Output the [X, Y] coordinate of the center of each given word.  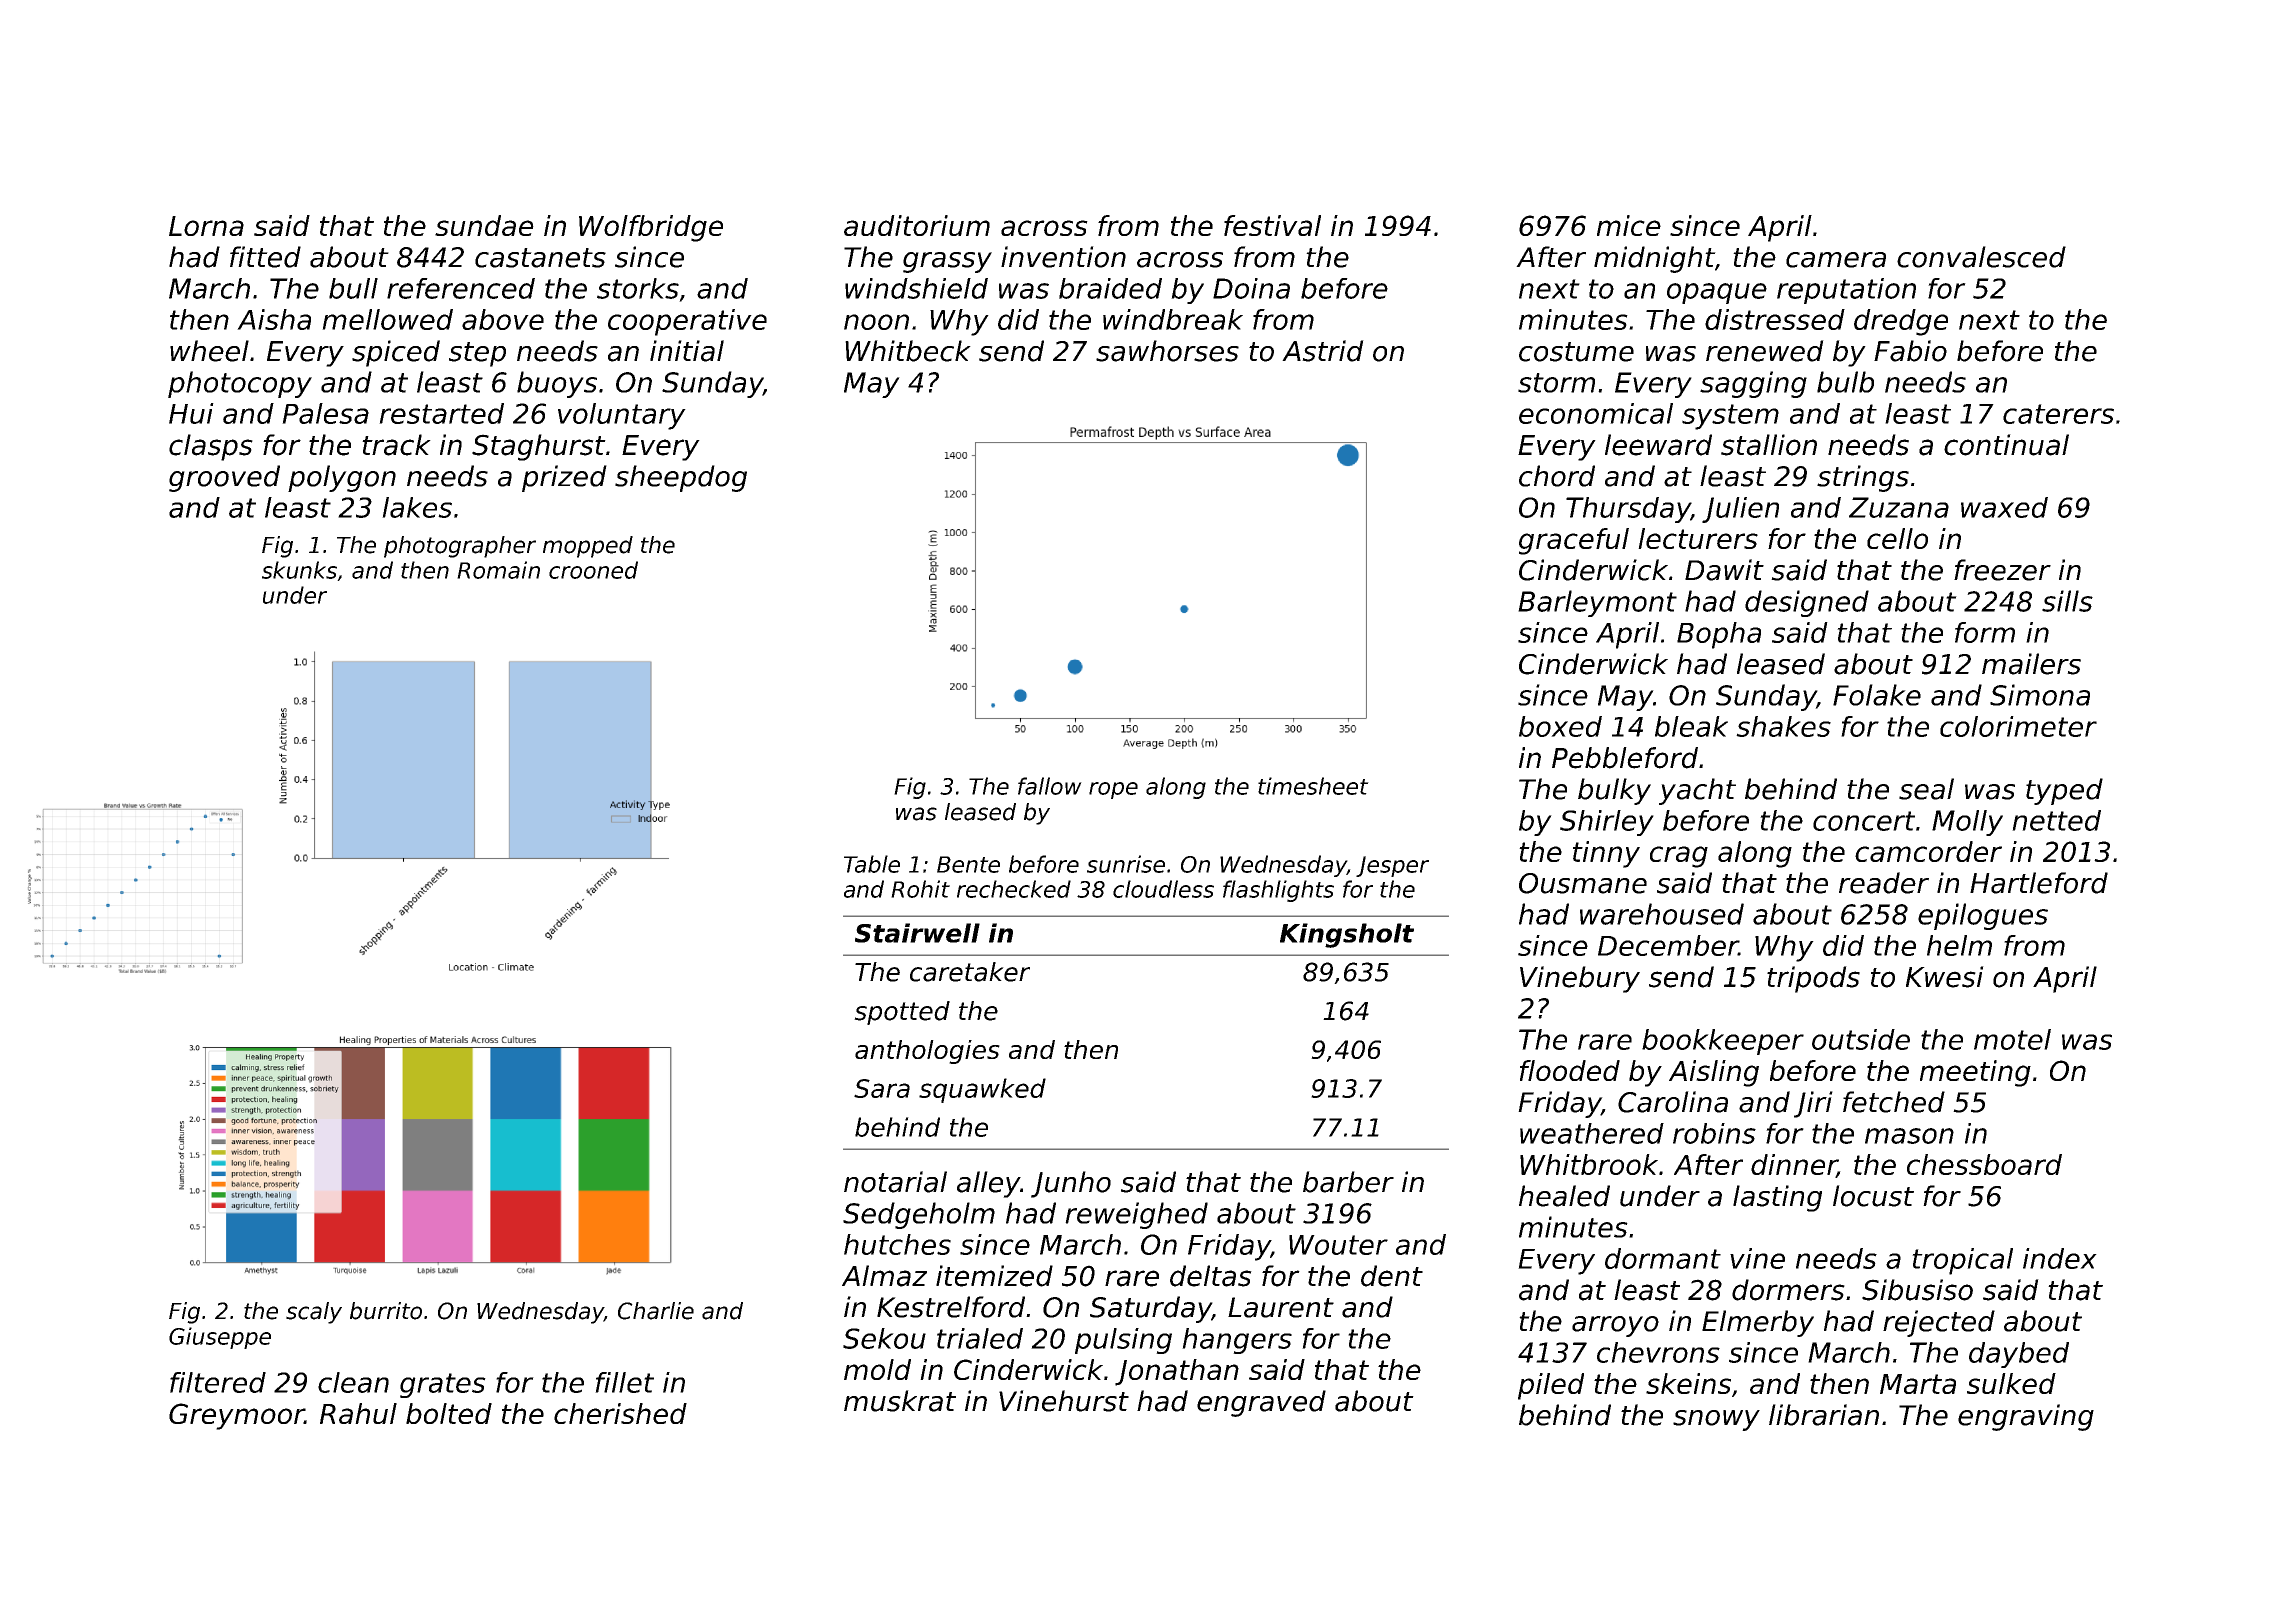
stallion [1769, 445]
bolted [449, 1413]
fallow [1050, 786]
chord [1557, 476]
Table [872, 864]
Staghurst [539, 447]
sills [2067, 601]
